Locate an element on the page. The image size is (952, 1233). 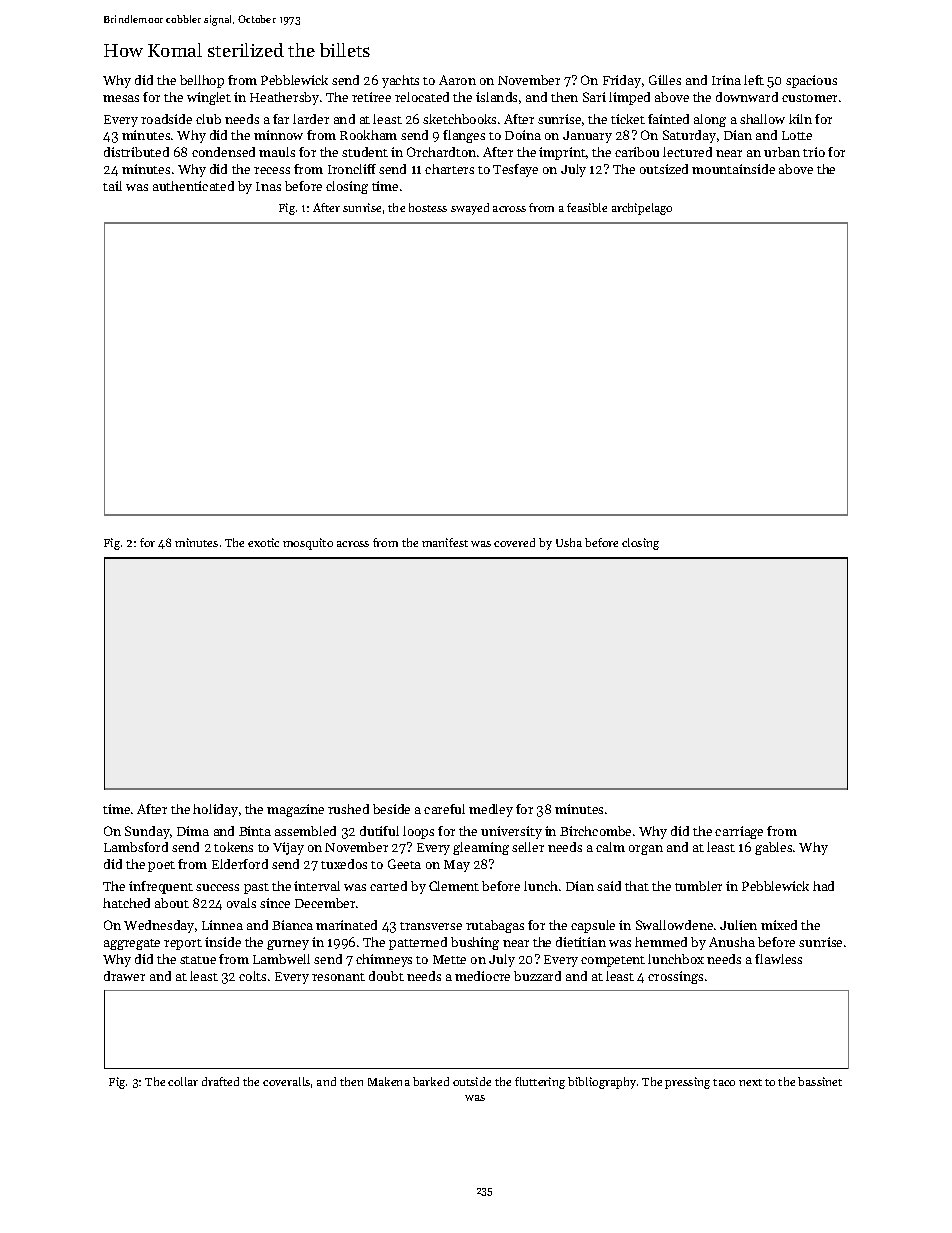
retiree is located at coordinates (371, 97).
